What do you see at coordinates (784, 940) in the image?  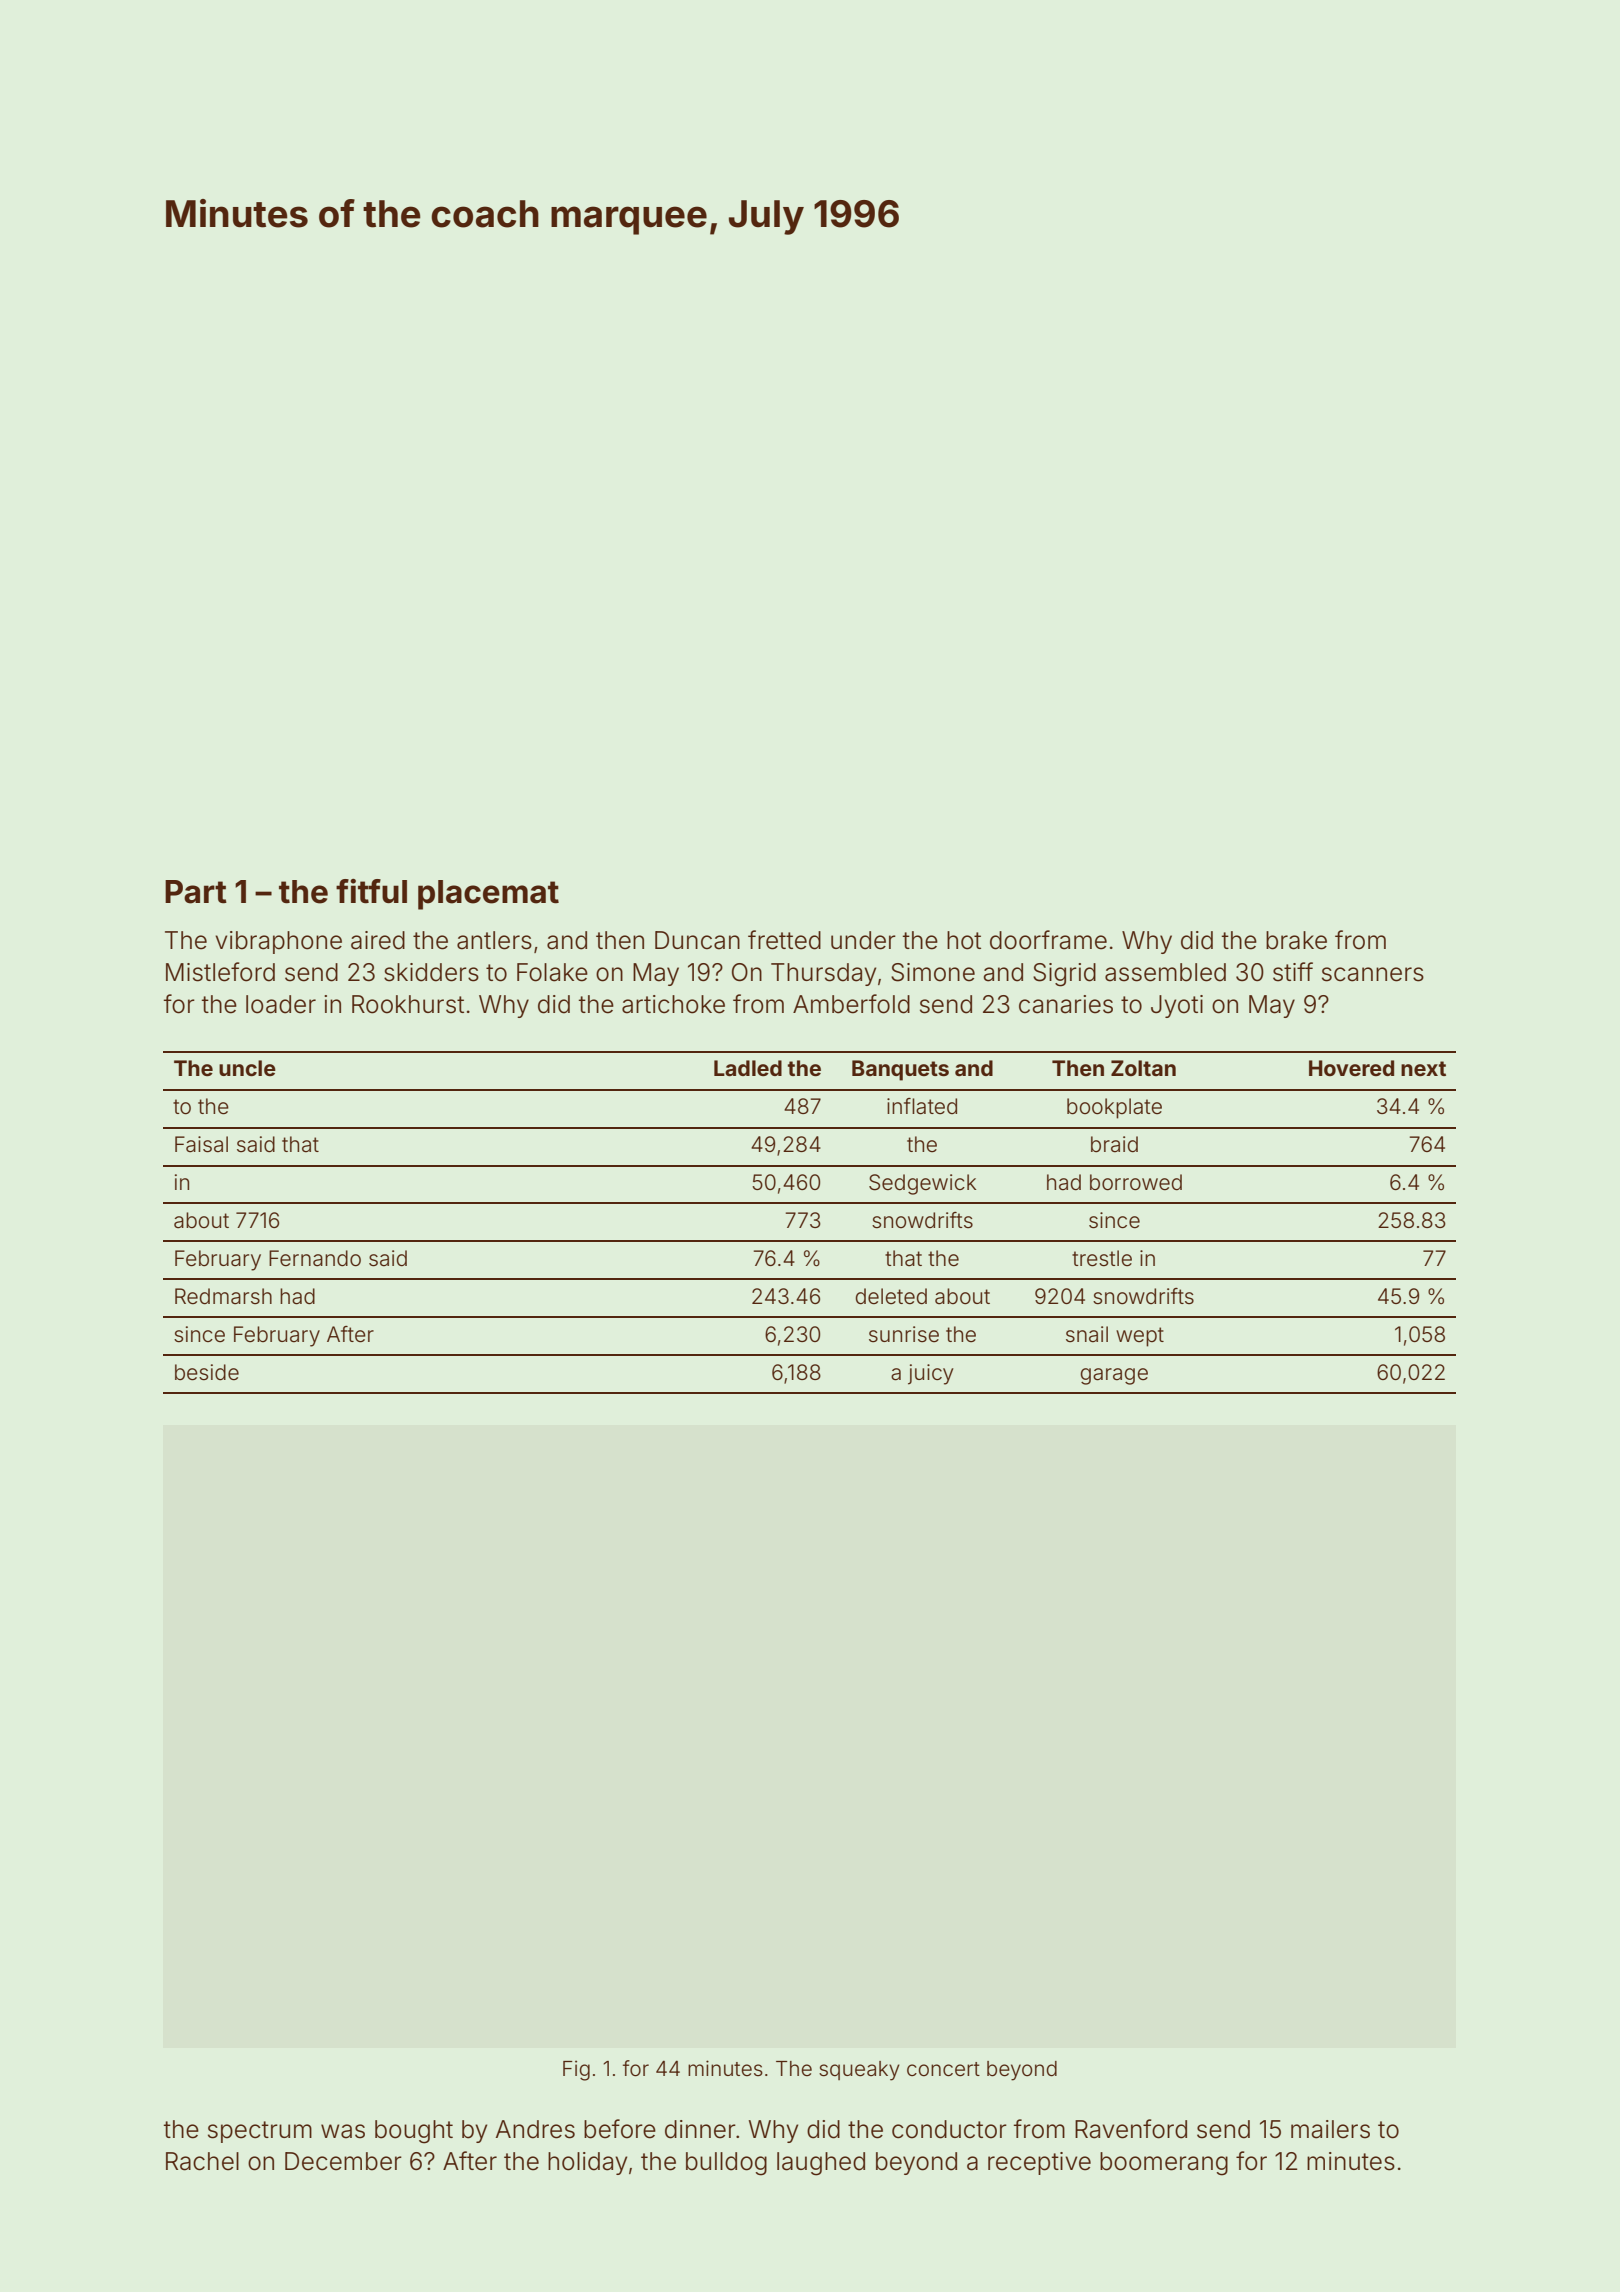 I see `fretted` at bounding box center [784, 940].
